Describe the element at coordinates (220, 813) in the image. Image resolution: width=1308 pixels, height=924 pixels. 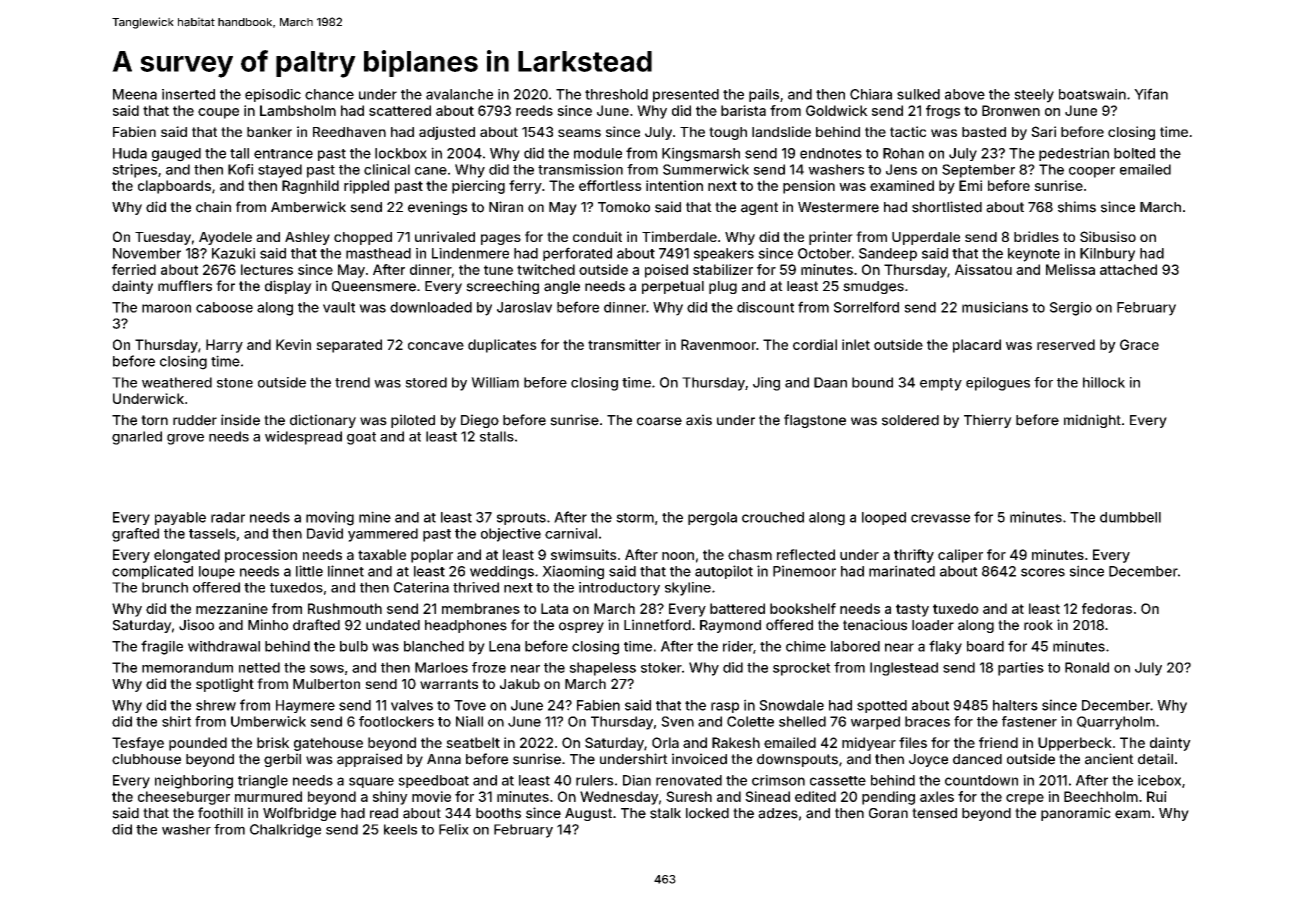
I see `foothill` at that location.
